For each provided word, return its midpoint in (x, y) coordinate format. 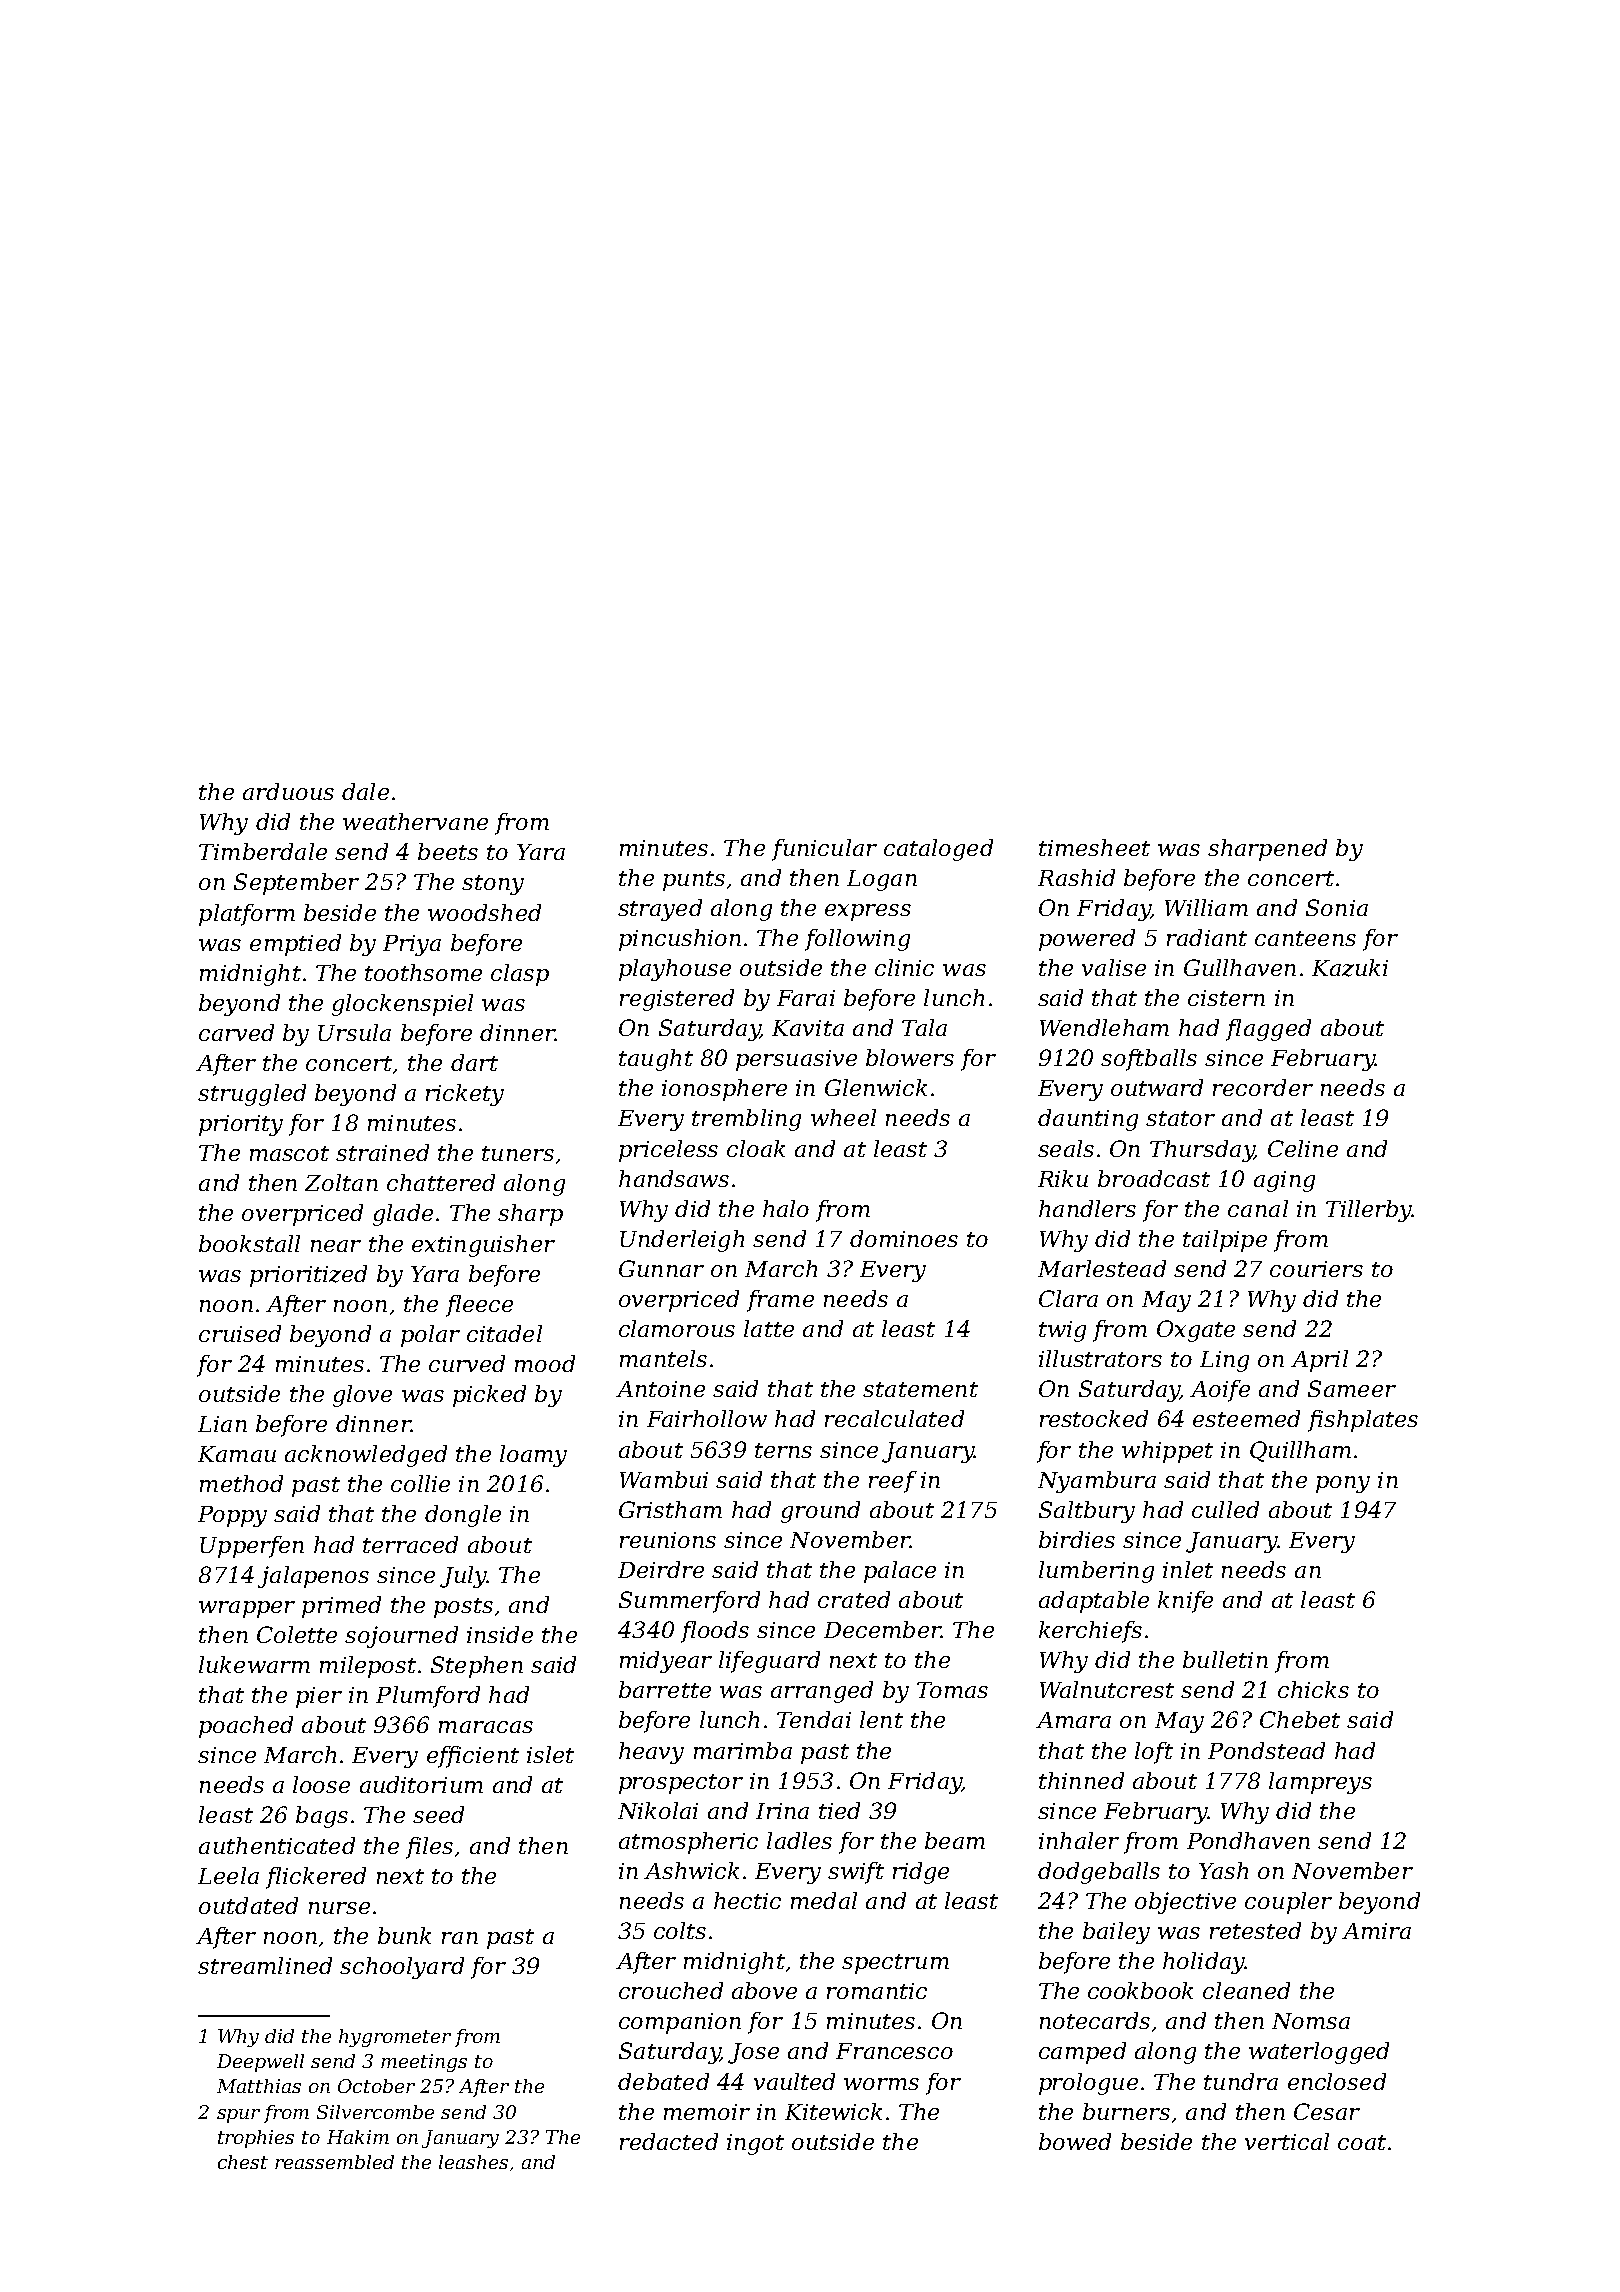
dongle (463, 1516)
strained (382, 1152)
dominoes (904, 1238)
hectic (747, 1900)
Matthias (259, 2086)
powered (1087, 940)
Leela (228, 1875)
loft (1154, 1753)
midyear (666, 1662)
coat (1362, 2142)
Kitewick (833, 2111)
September (296, 884)
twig (1062, 1331)
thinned (1081, 1780)
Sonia (1337, 907)
